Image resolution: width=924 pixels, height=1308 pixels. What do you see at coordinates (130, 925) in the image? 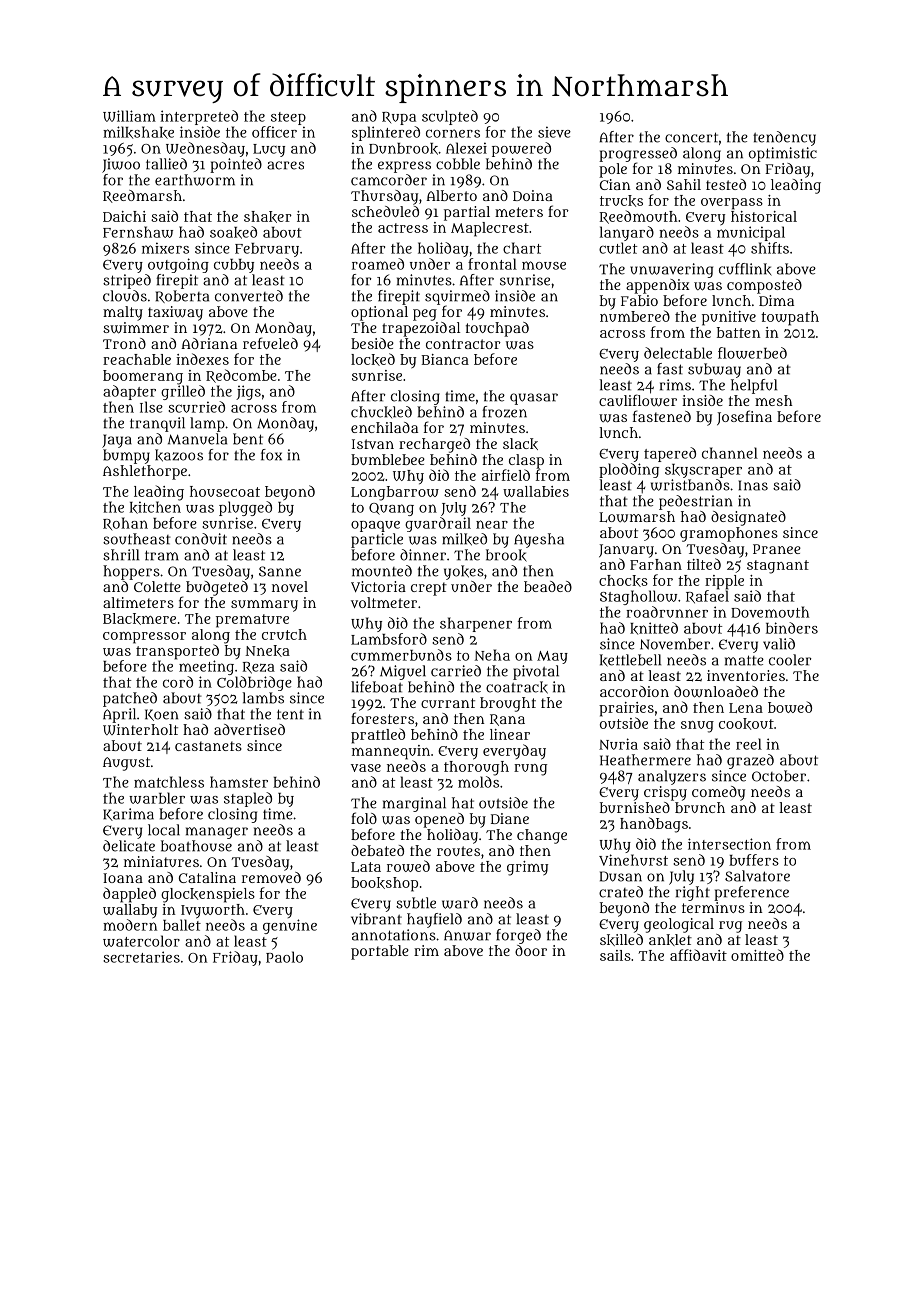
I see `modern` at bounding box center [130, 925].
